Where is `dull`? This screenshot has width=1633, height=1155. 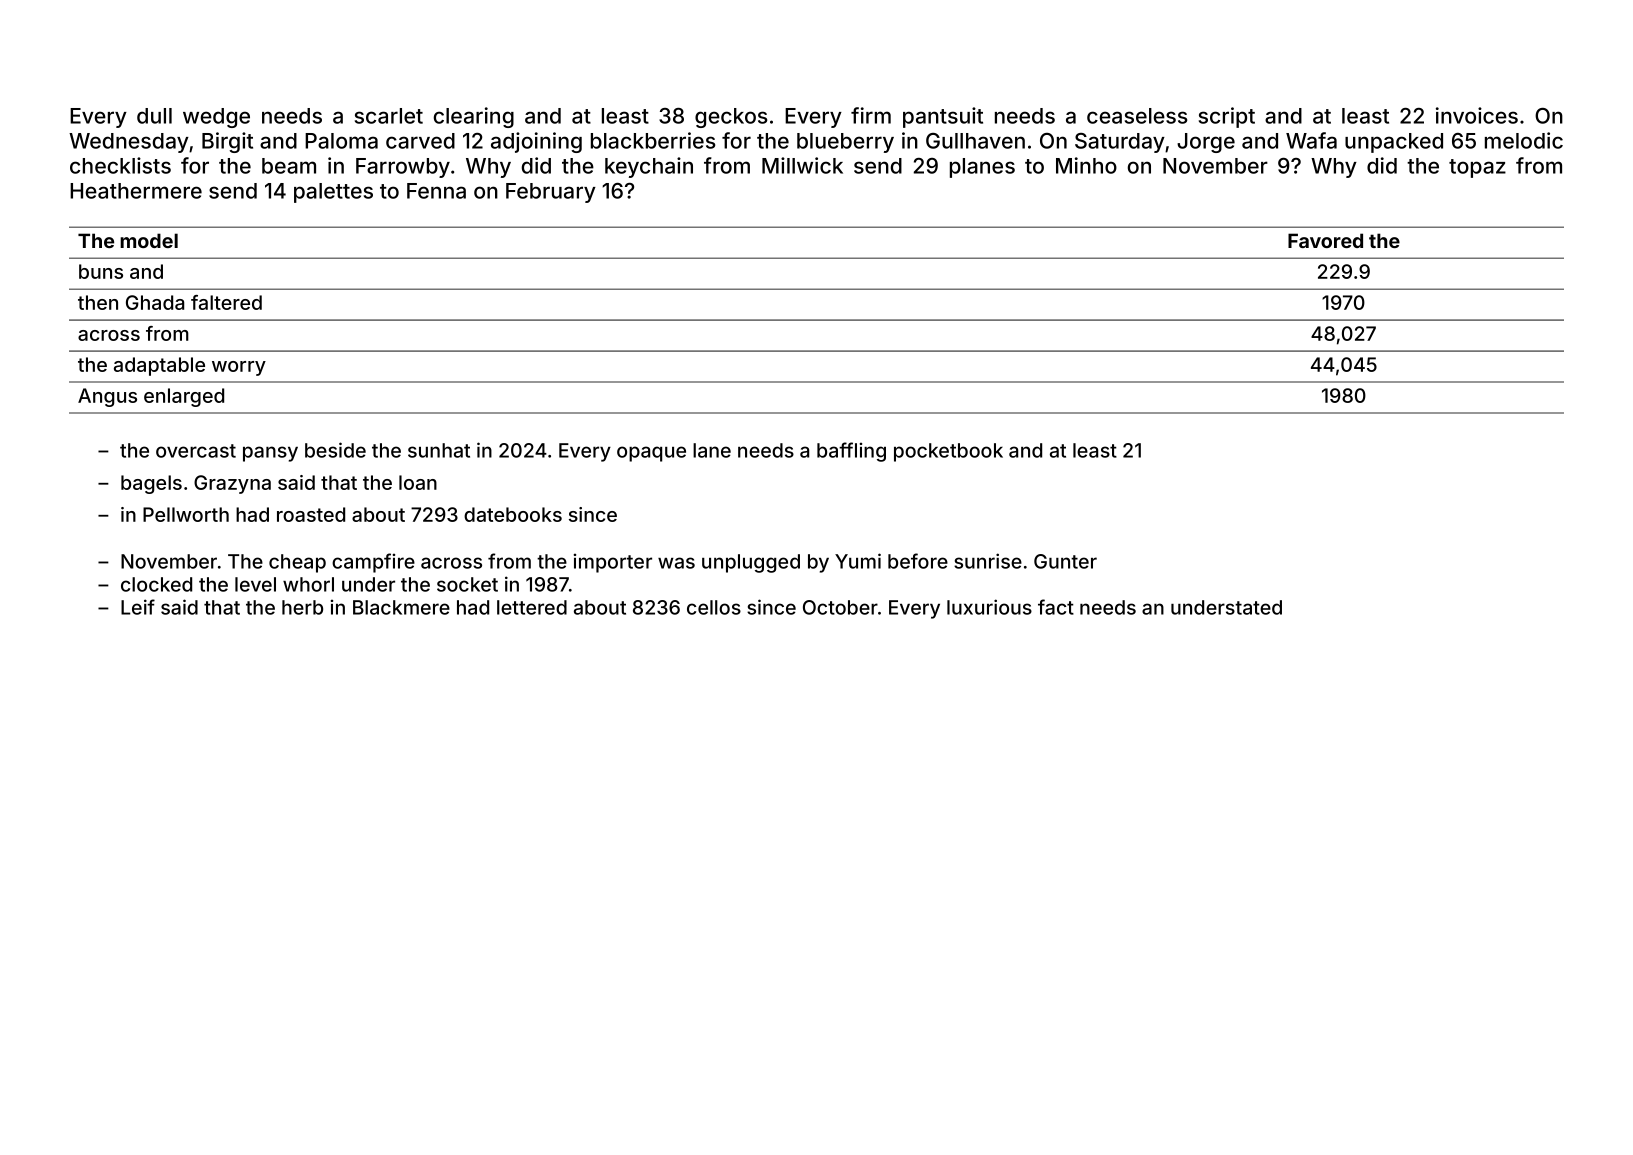
dull is located at coordinates (154, 116).
